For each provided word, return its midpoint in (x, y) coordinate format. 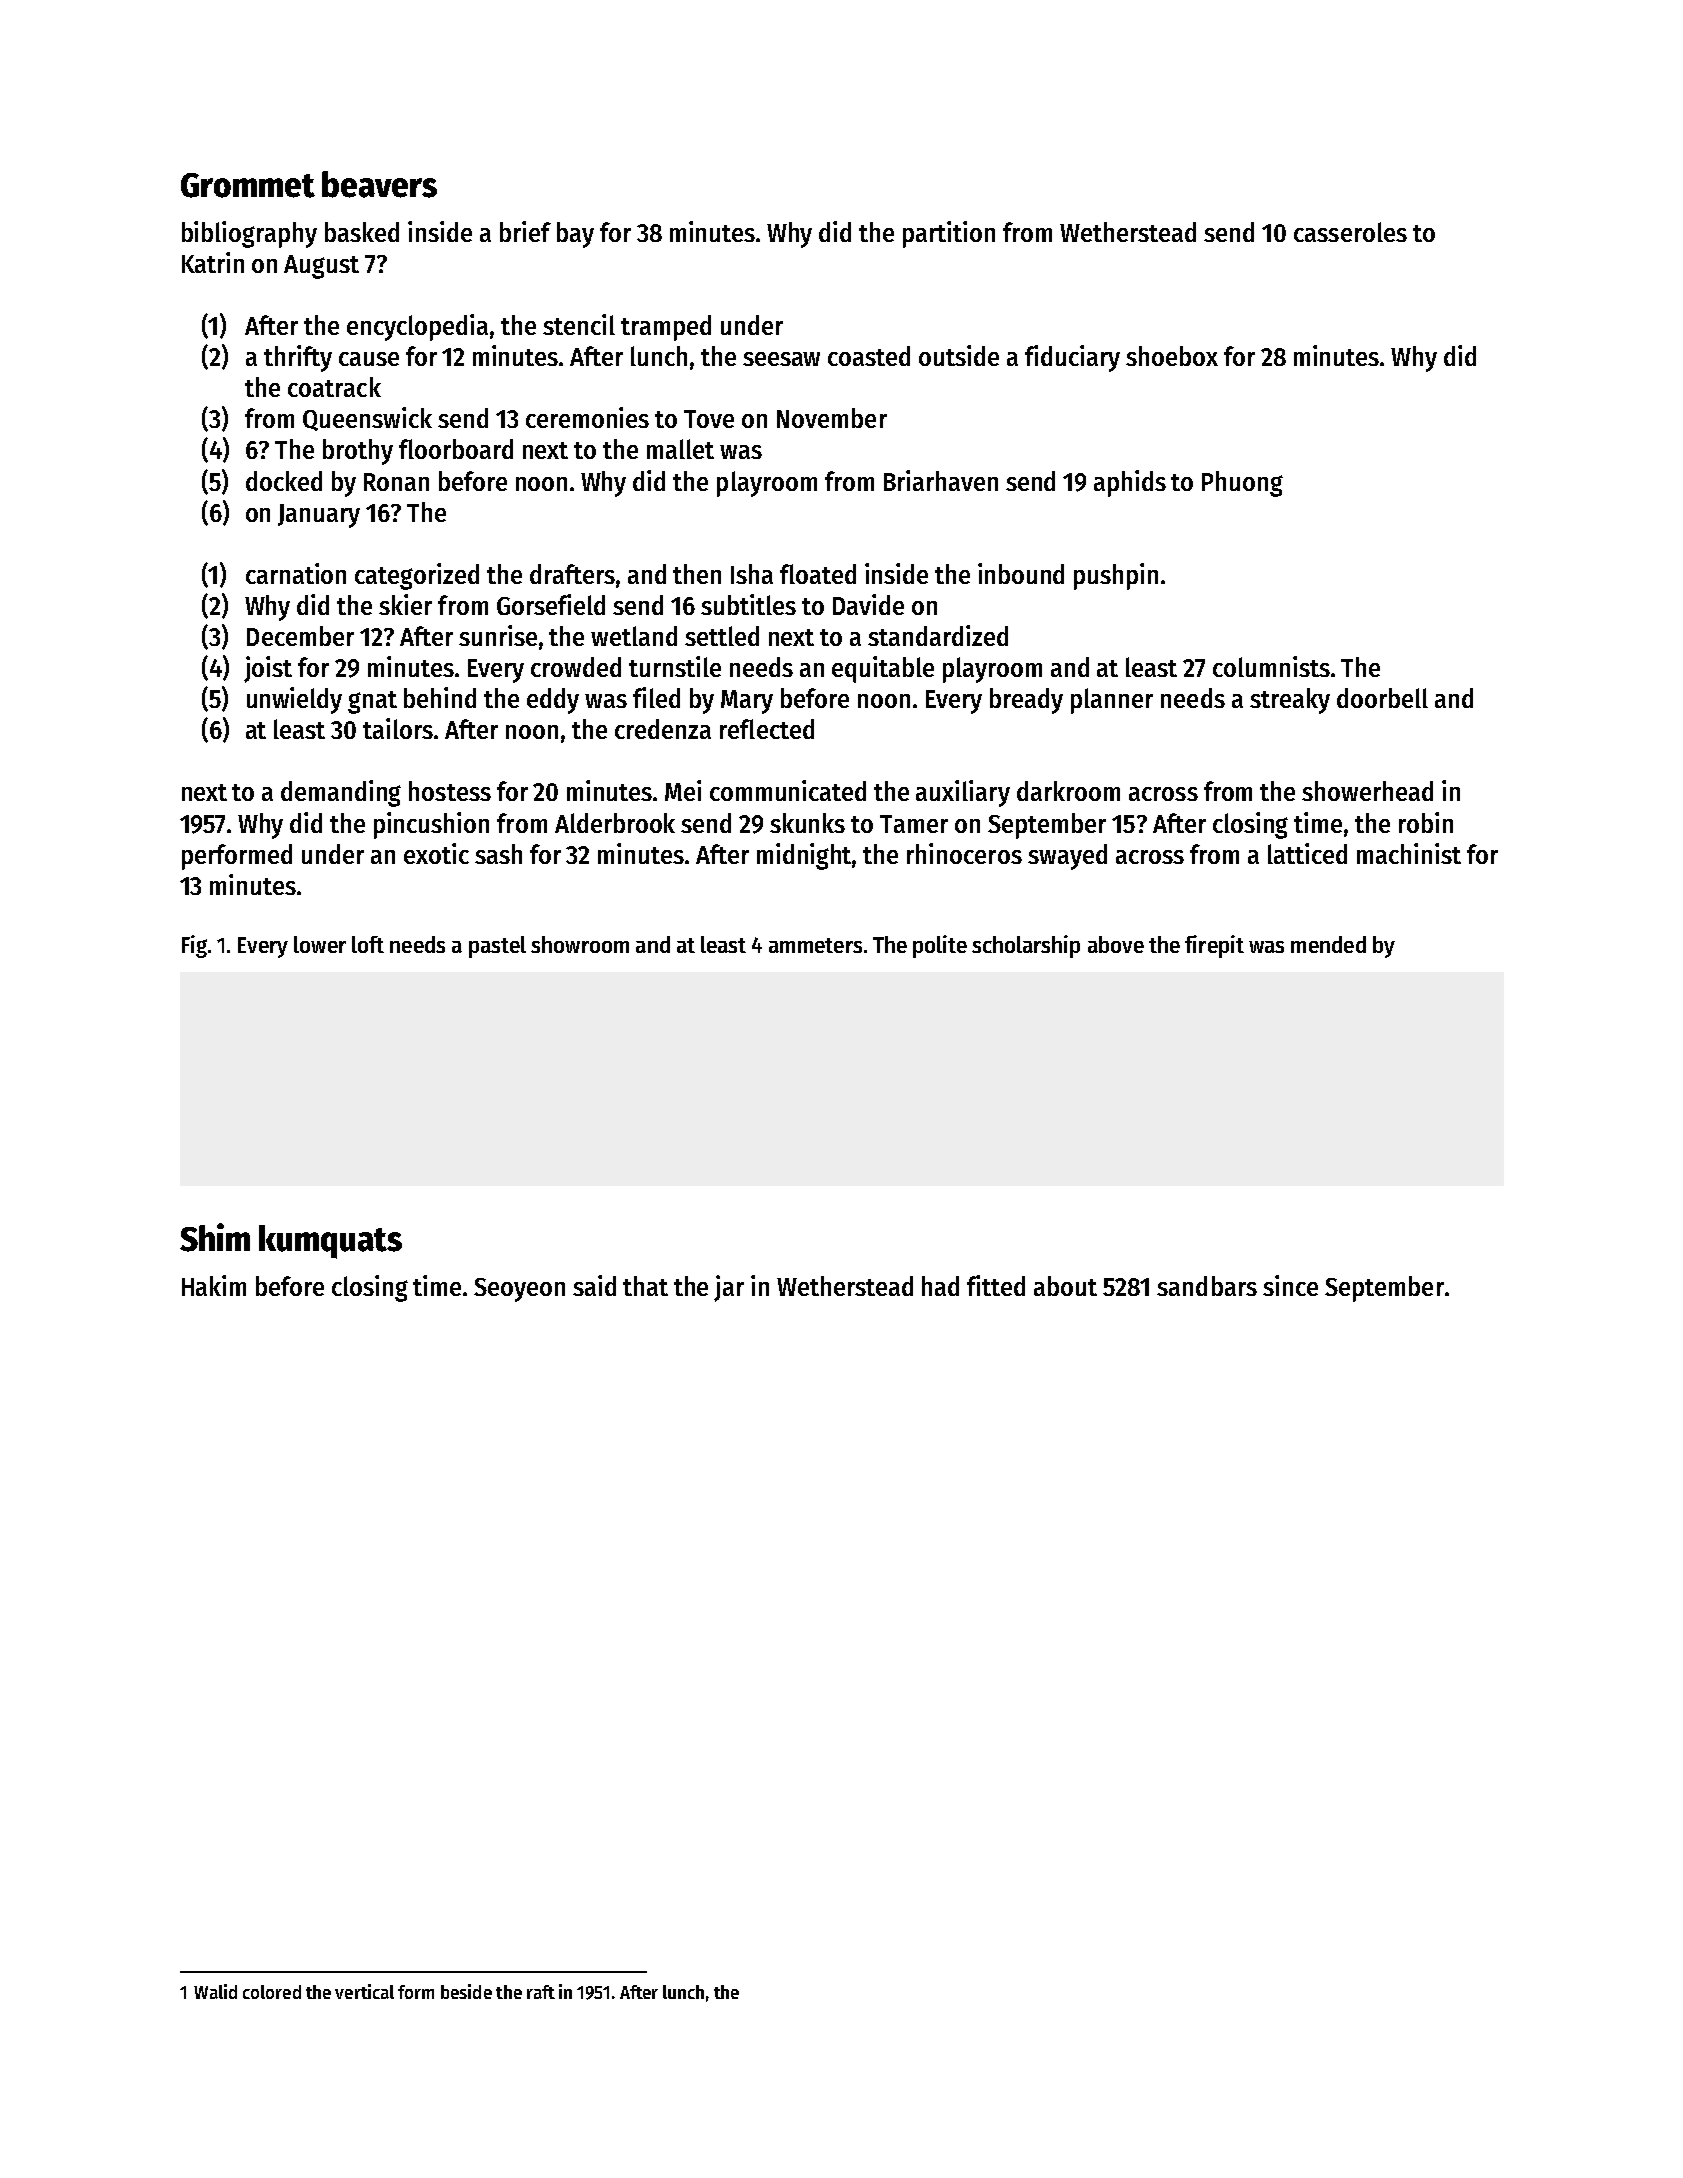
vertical (364, 1991)
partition (949, 234)
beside (466, 1991)
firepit (1214, 946)
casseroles (1350, 232)
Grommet (248, 185)
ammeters (815, 945)
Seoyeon (519, 1290)
